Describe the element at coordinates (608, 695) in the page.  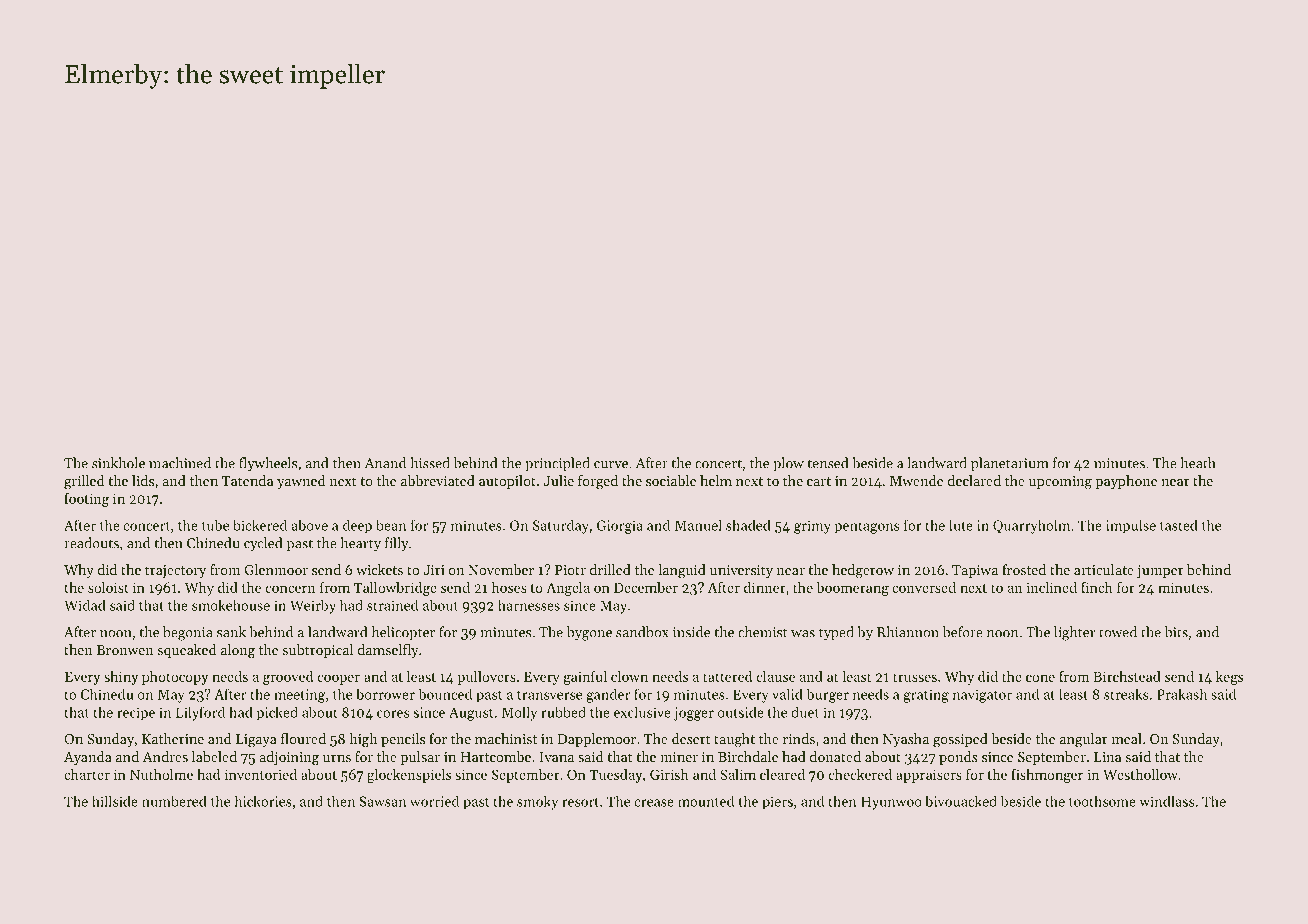
I see `gander` at that location.
